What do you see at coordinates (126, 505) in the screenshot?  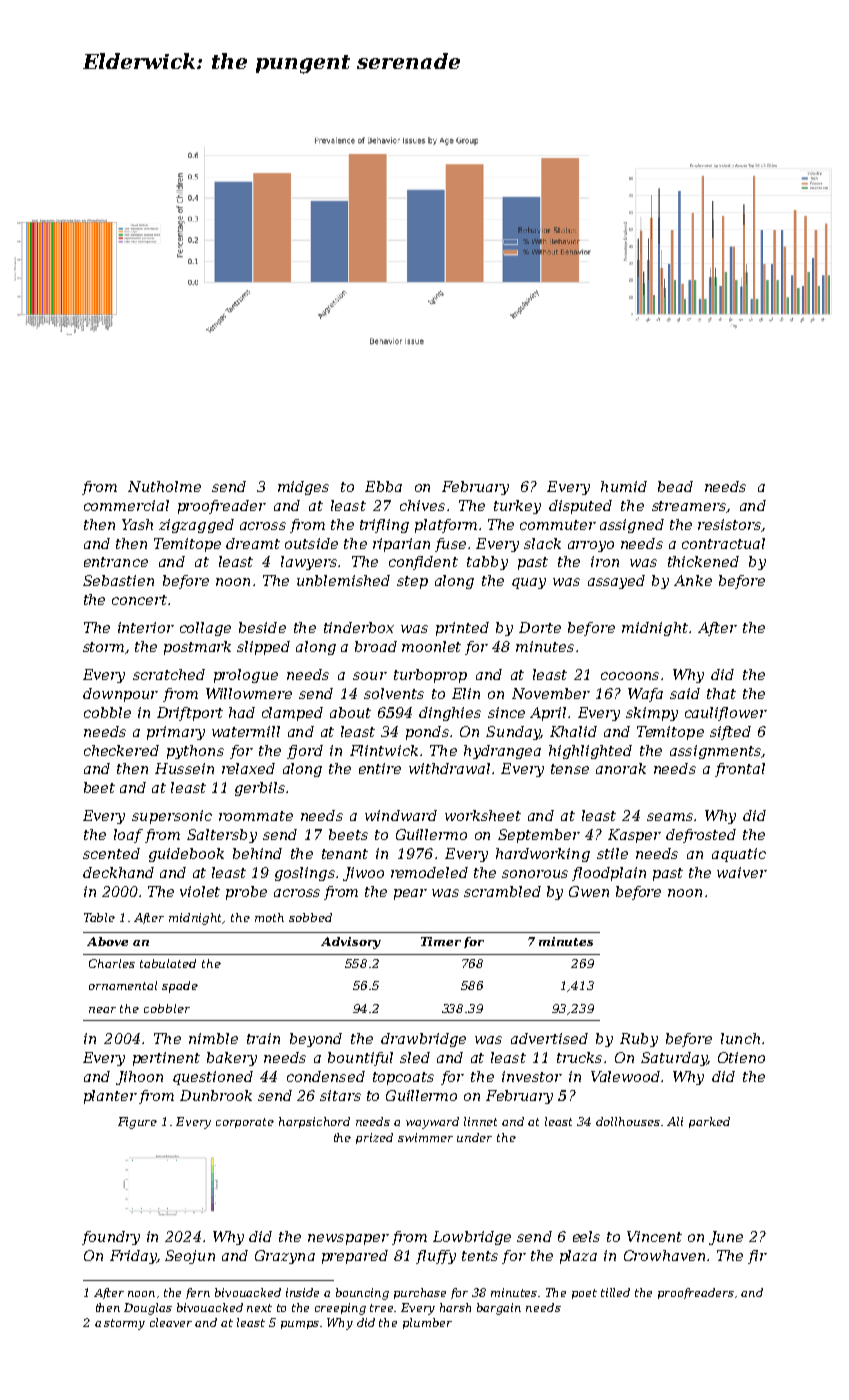 I see `commercial` at bounding box center [126, 505].
